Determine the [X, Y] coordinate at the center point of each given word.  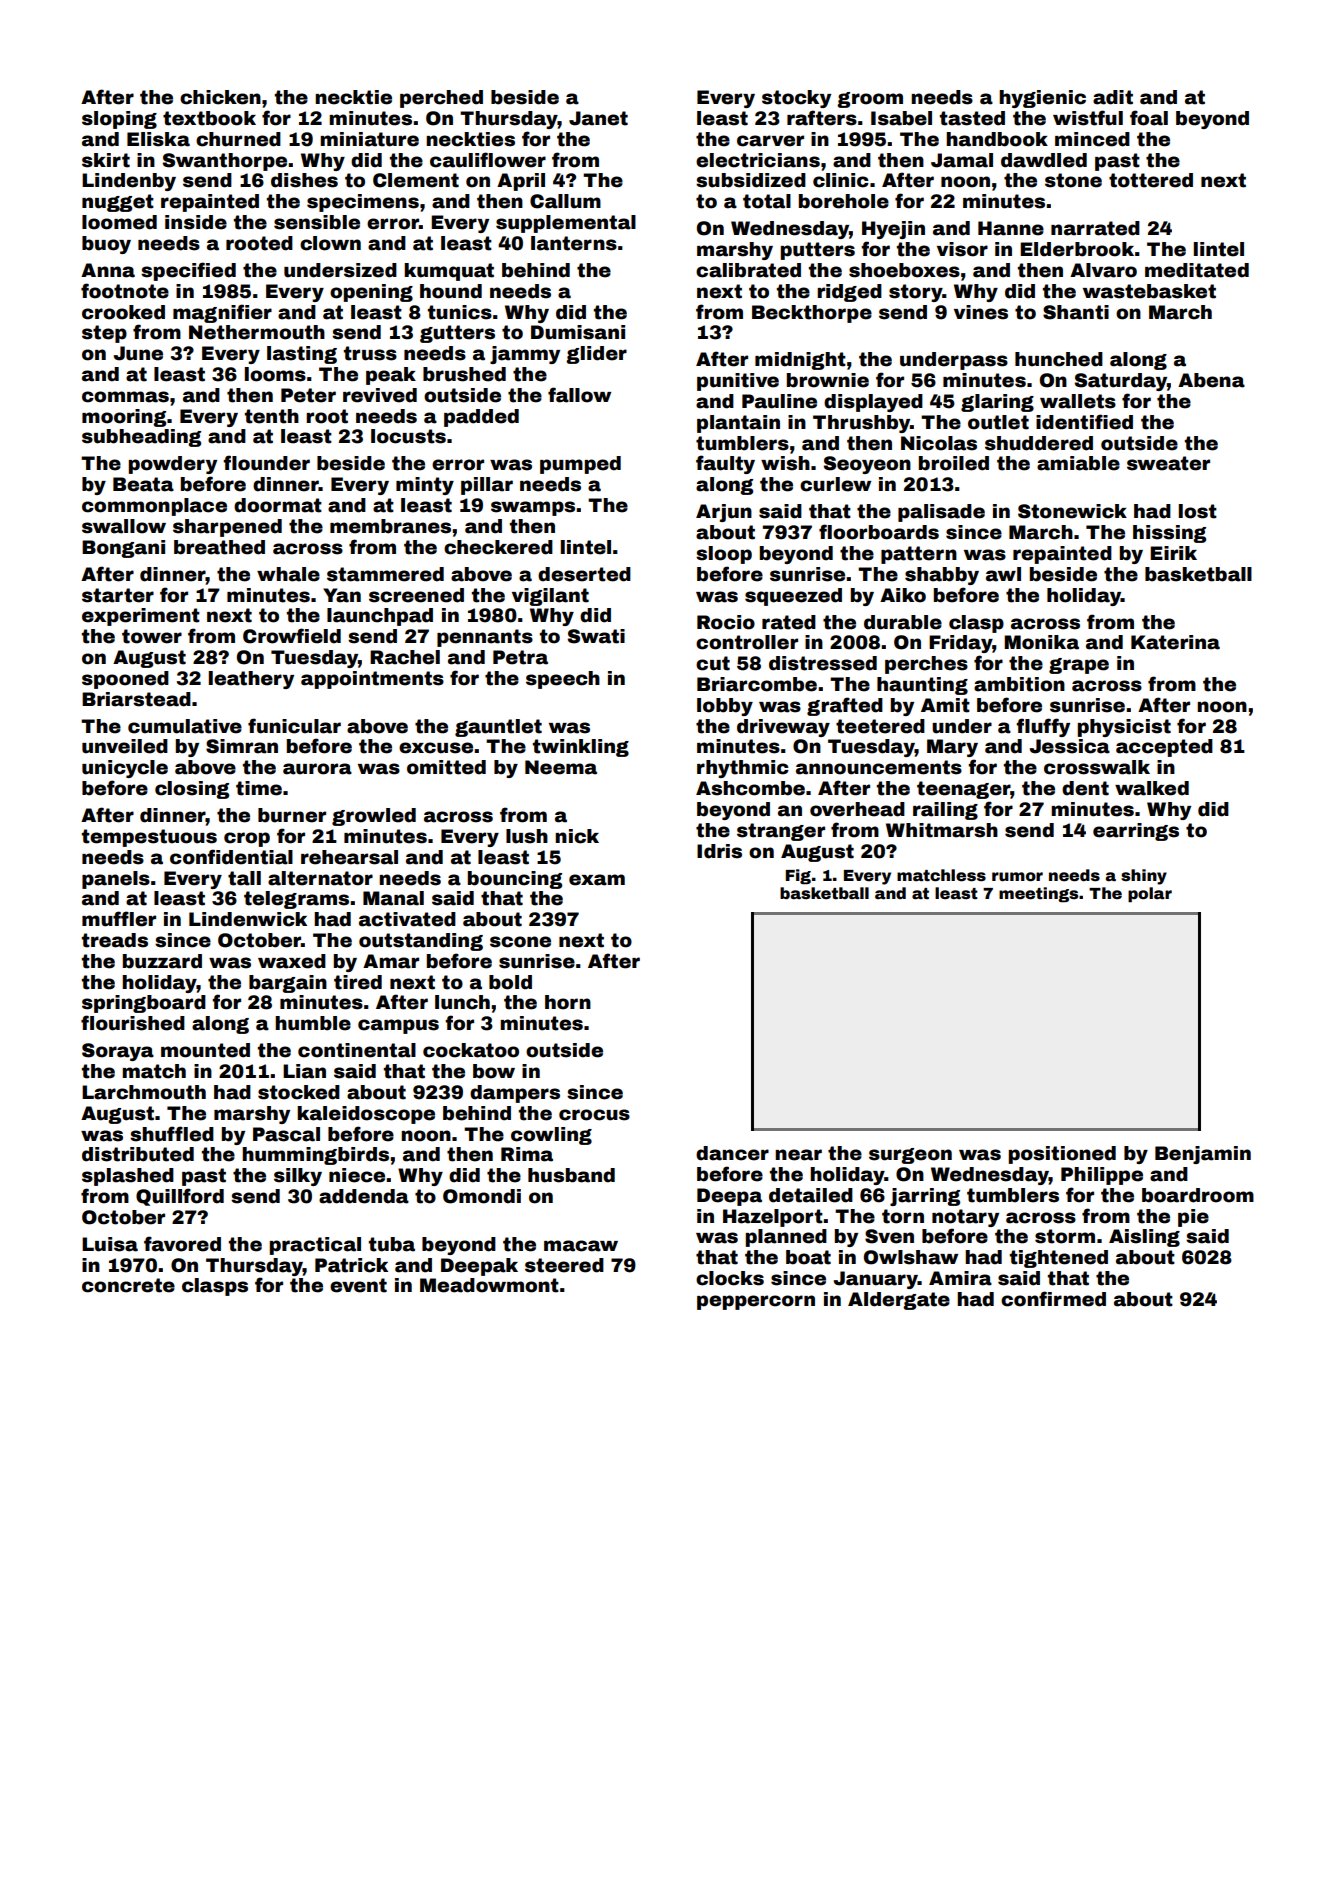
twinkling [581, 748]
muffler [119, 919]
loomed [119, 222]
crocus [594, 1115]
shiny [1144, 877]
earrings [1136, 832]
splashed [128, 1177]
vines [981, 312]
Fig [798, 877]
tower [152, 636]
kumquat [449, 272]
